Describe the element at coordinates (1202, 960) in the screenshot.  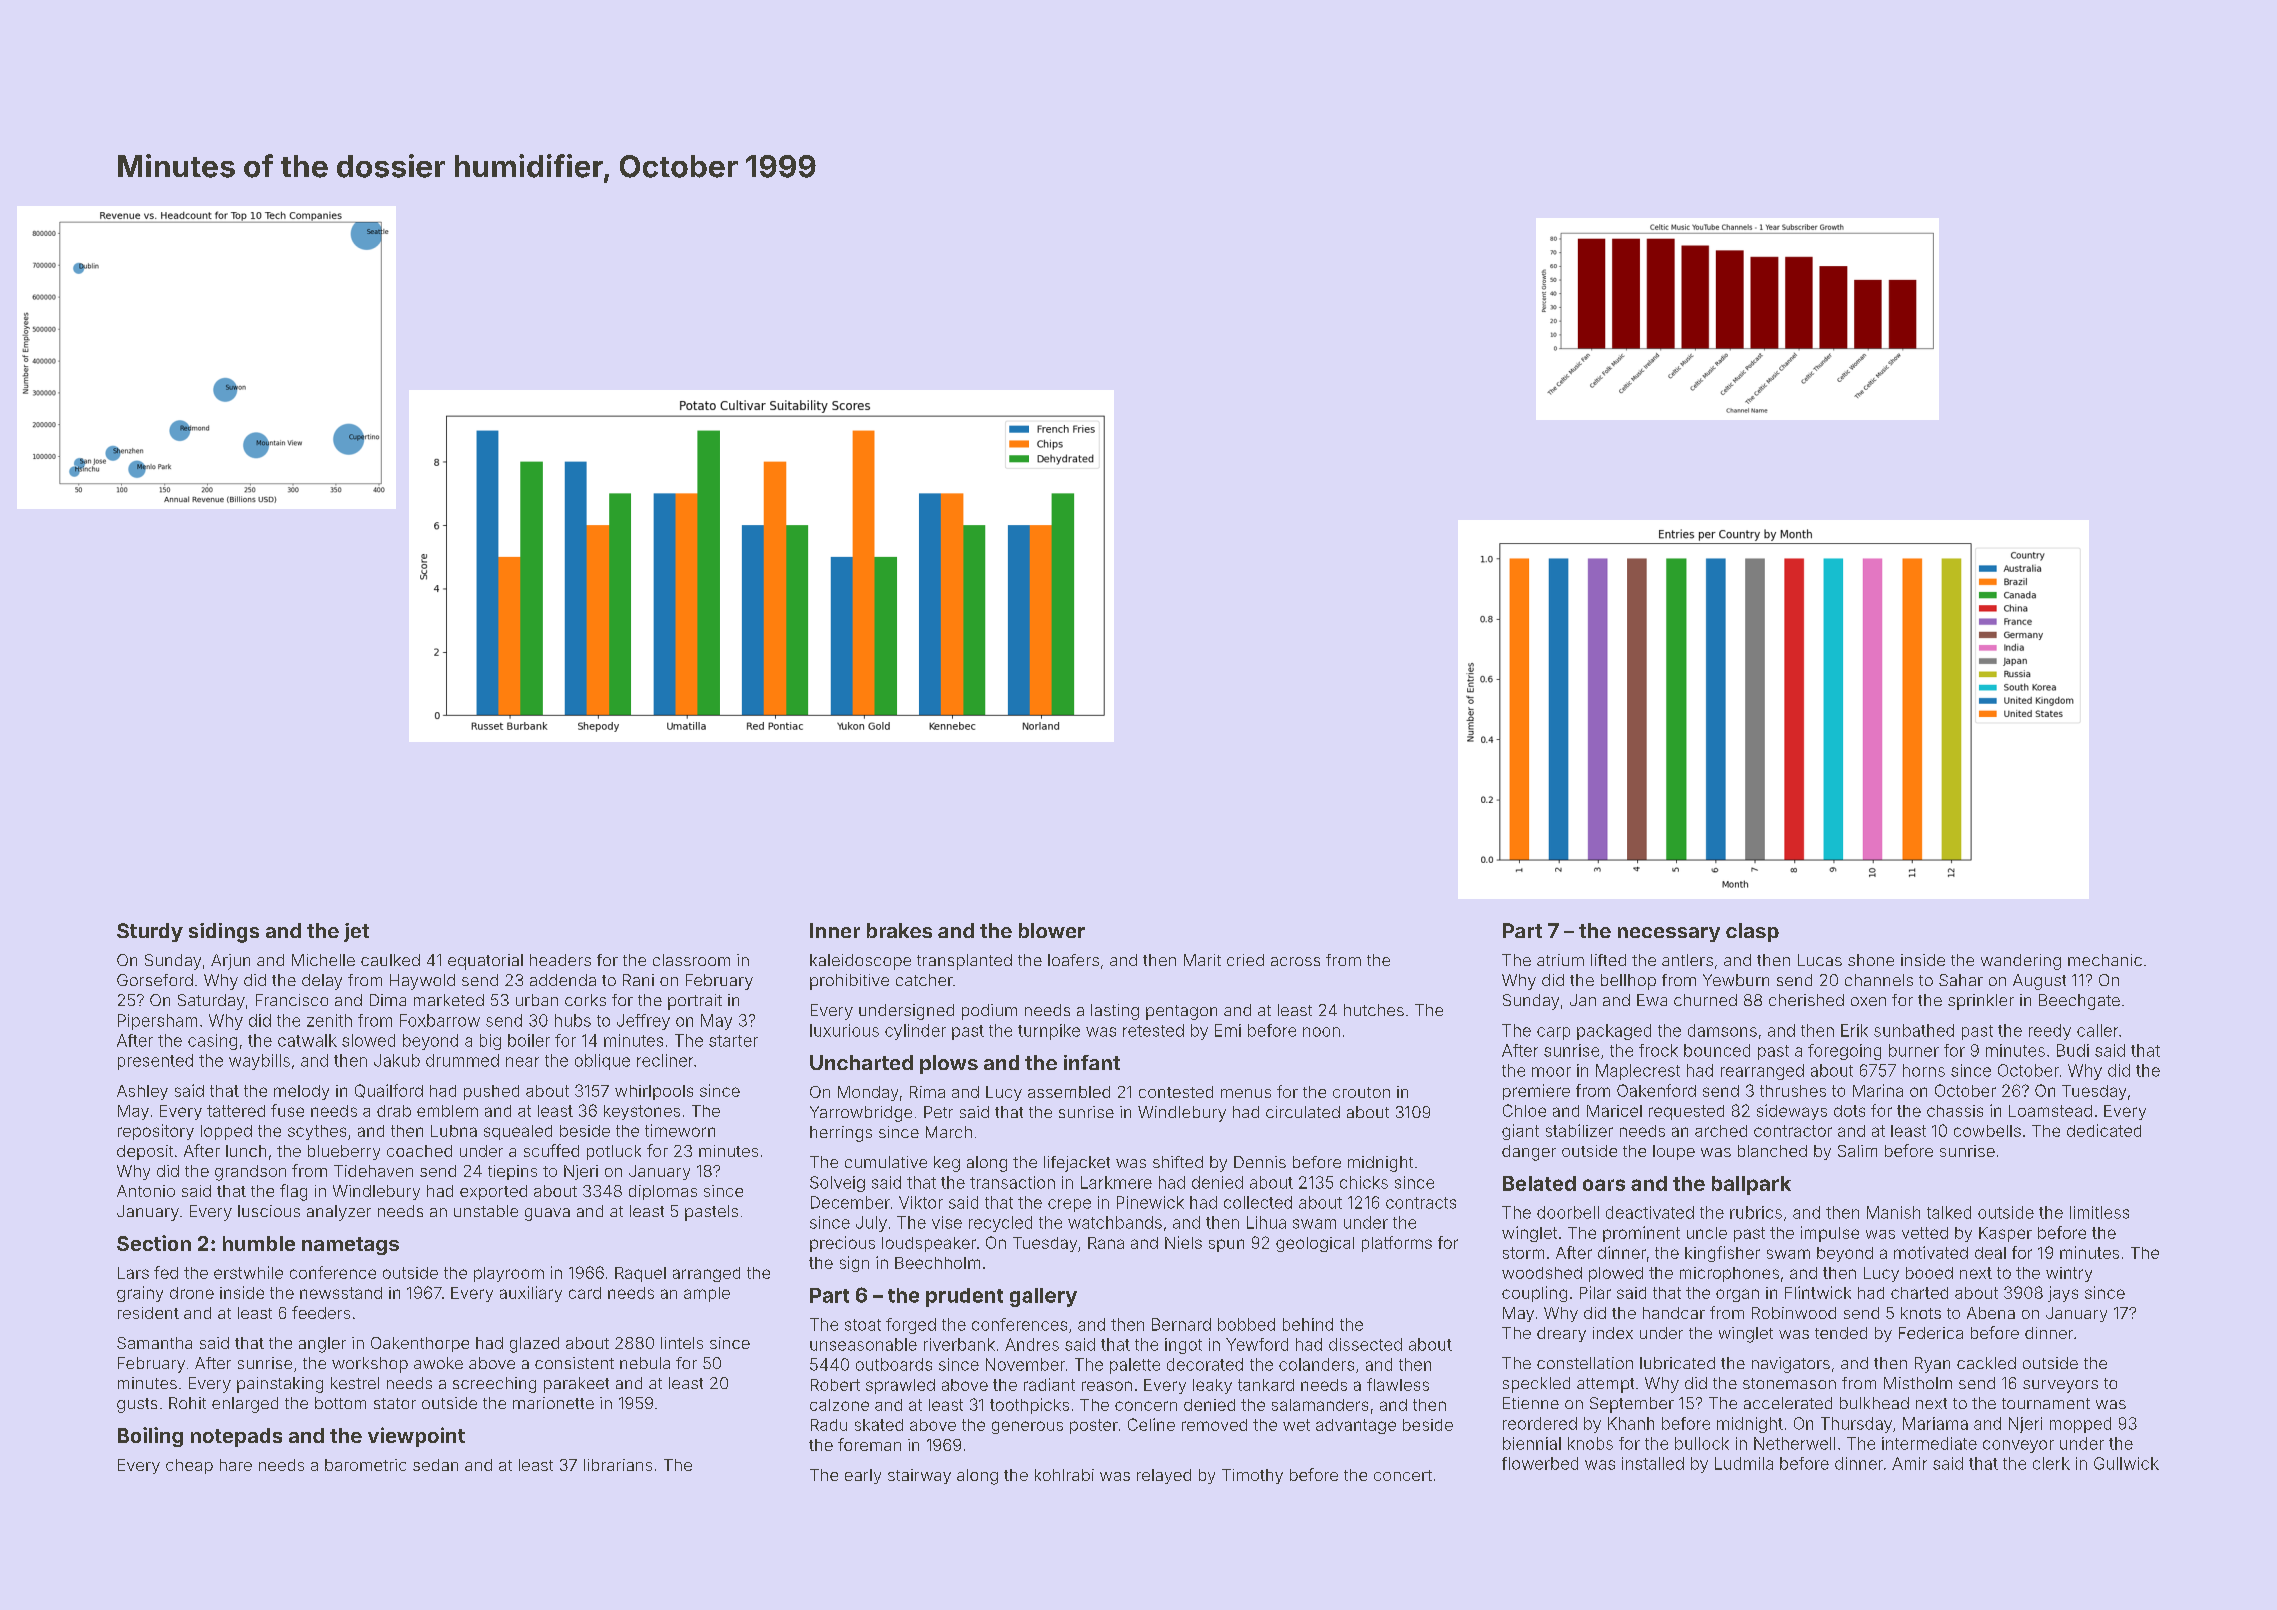
I see `Marit` at that location.
